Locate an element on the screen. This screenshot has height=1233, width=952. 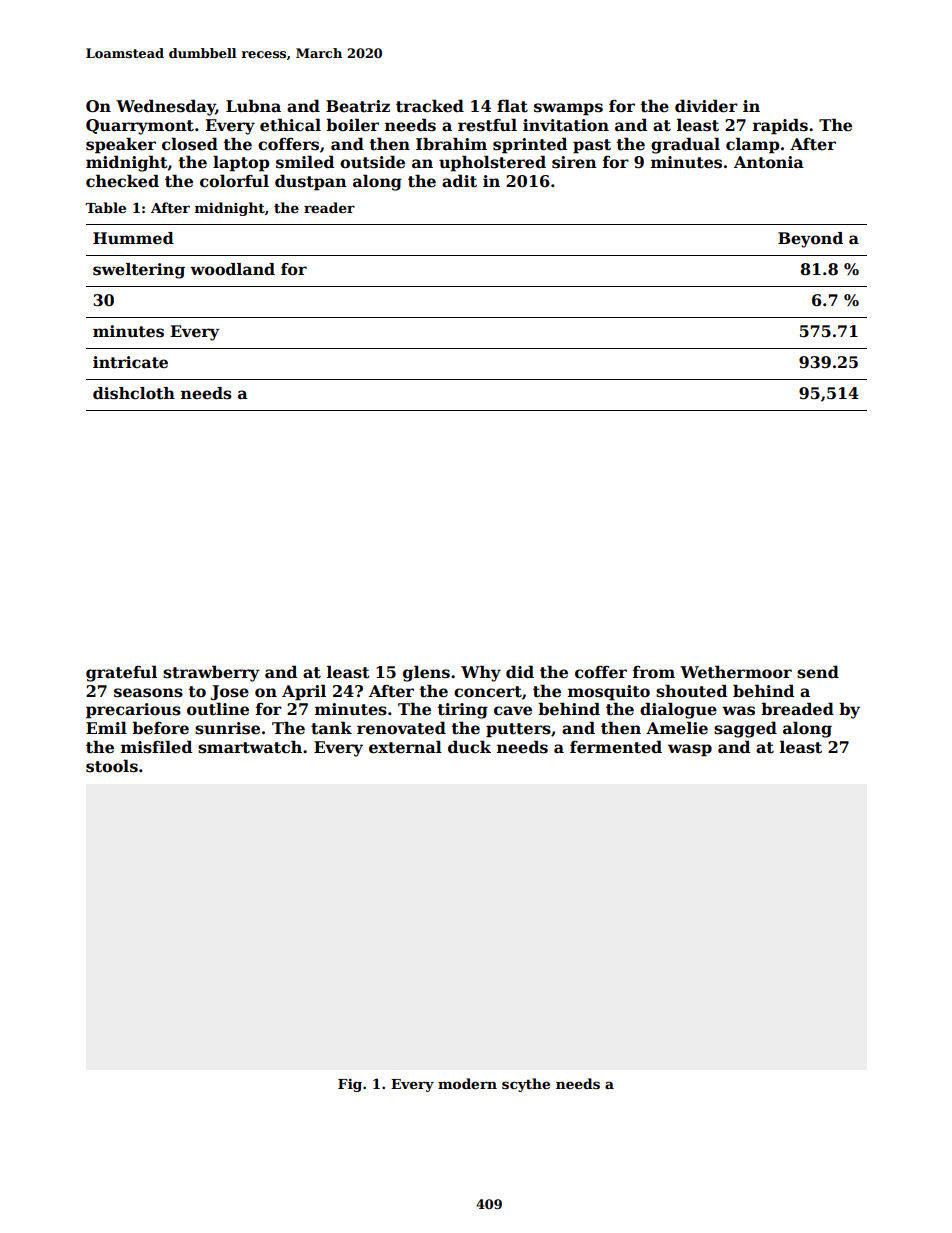
grateful is located at coordinates (121, 673).
